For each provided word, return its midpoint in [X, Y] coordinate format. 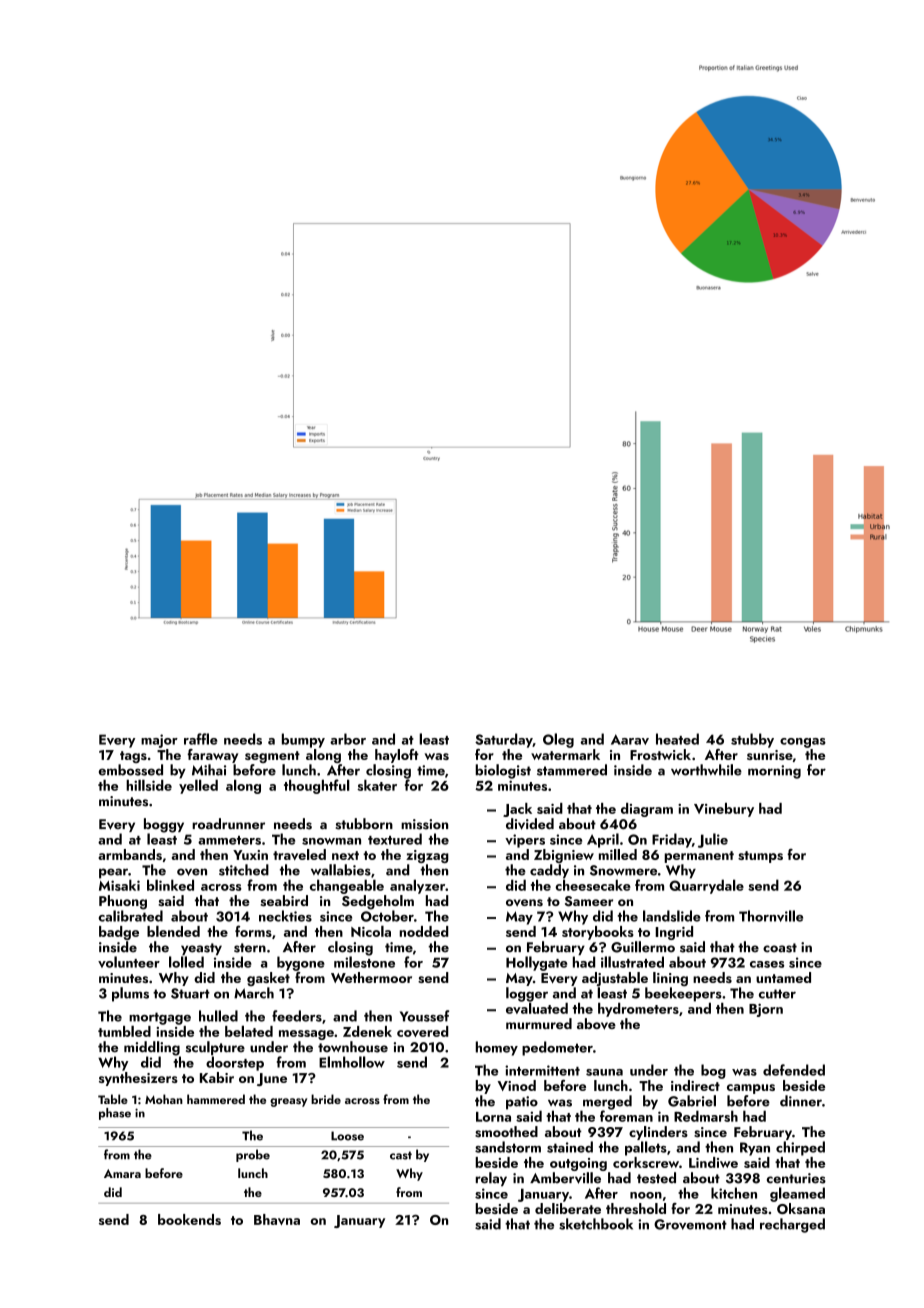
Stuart [190, 993]
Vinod [517, 1085]
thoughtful [317, 786]
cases [767, 964]
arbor [348, 739]
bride [326, 1099]
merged [607, 1102]
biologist [503, 771]
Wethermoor [371, 977]
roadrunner [228, 823]
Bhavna [277, 1219]
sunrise [770, 755]
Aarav [630, 739]
